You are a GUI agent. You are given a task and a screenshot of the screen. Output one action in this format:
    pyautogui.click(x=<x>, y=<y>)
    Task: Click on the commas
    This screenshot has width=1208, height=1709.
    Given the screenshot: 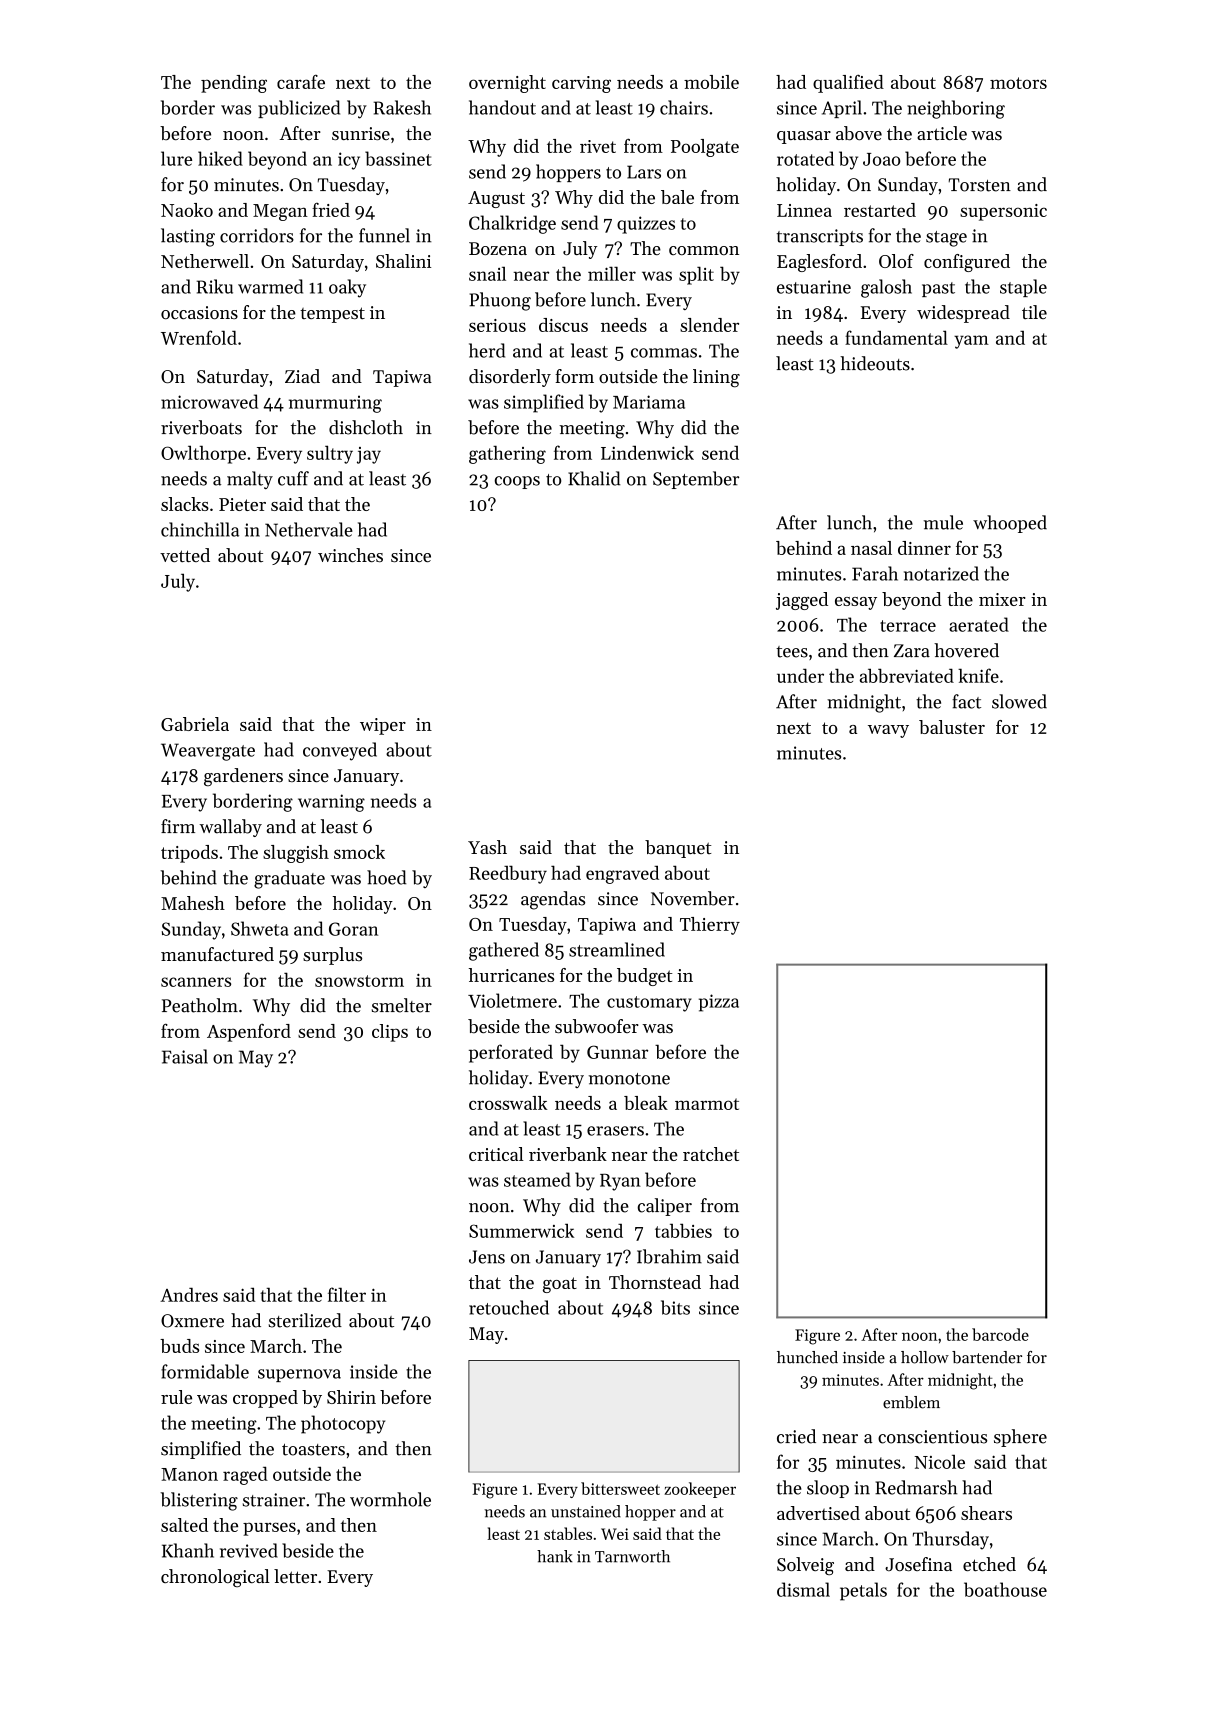 What is the action you would take?
    pyautogui.click(x=664, y=353)
